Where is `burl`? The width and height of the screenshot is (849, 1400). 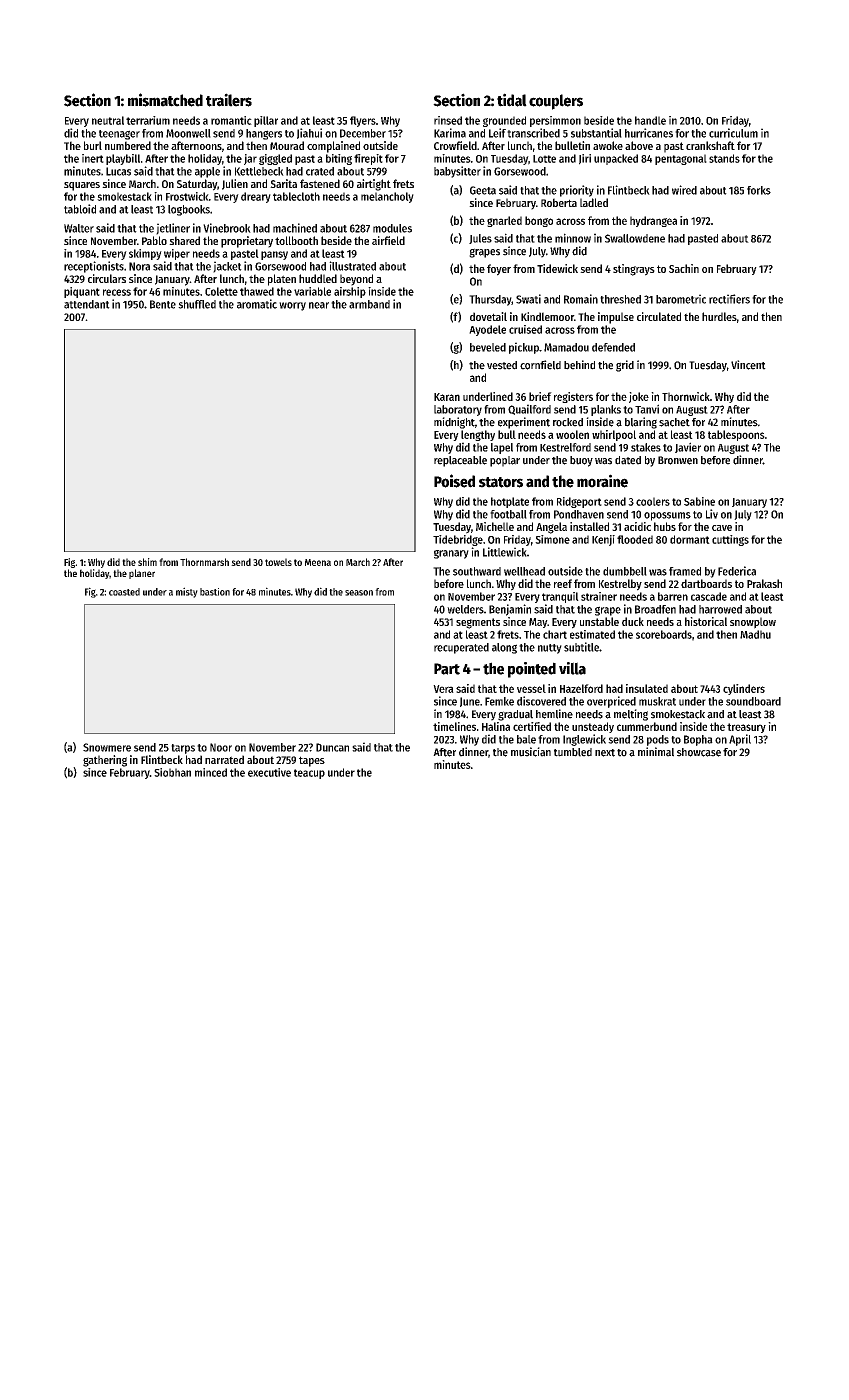
burl is located at coordinates (93, 145).
